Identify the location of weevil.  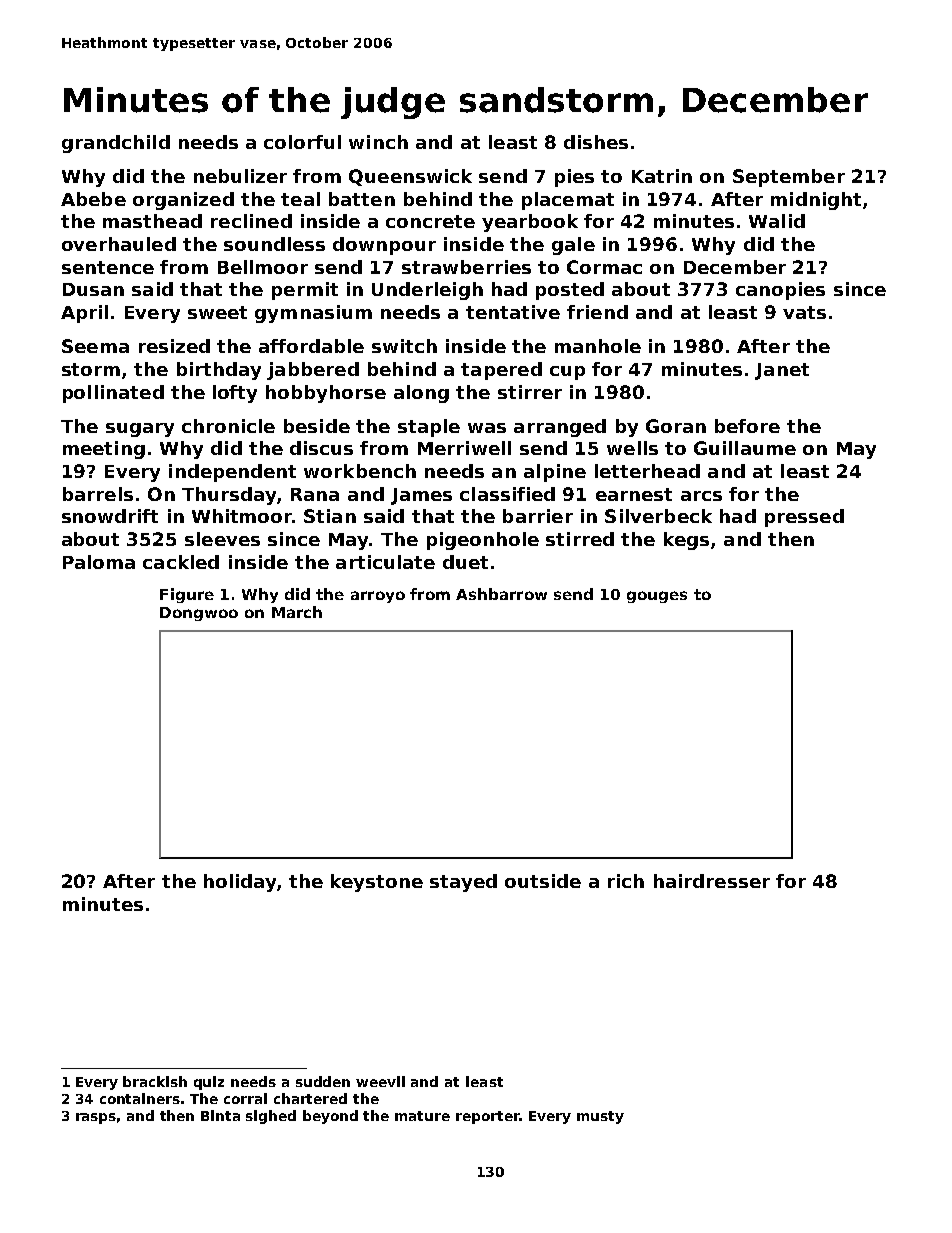
(380, 1081).
